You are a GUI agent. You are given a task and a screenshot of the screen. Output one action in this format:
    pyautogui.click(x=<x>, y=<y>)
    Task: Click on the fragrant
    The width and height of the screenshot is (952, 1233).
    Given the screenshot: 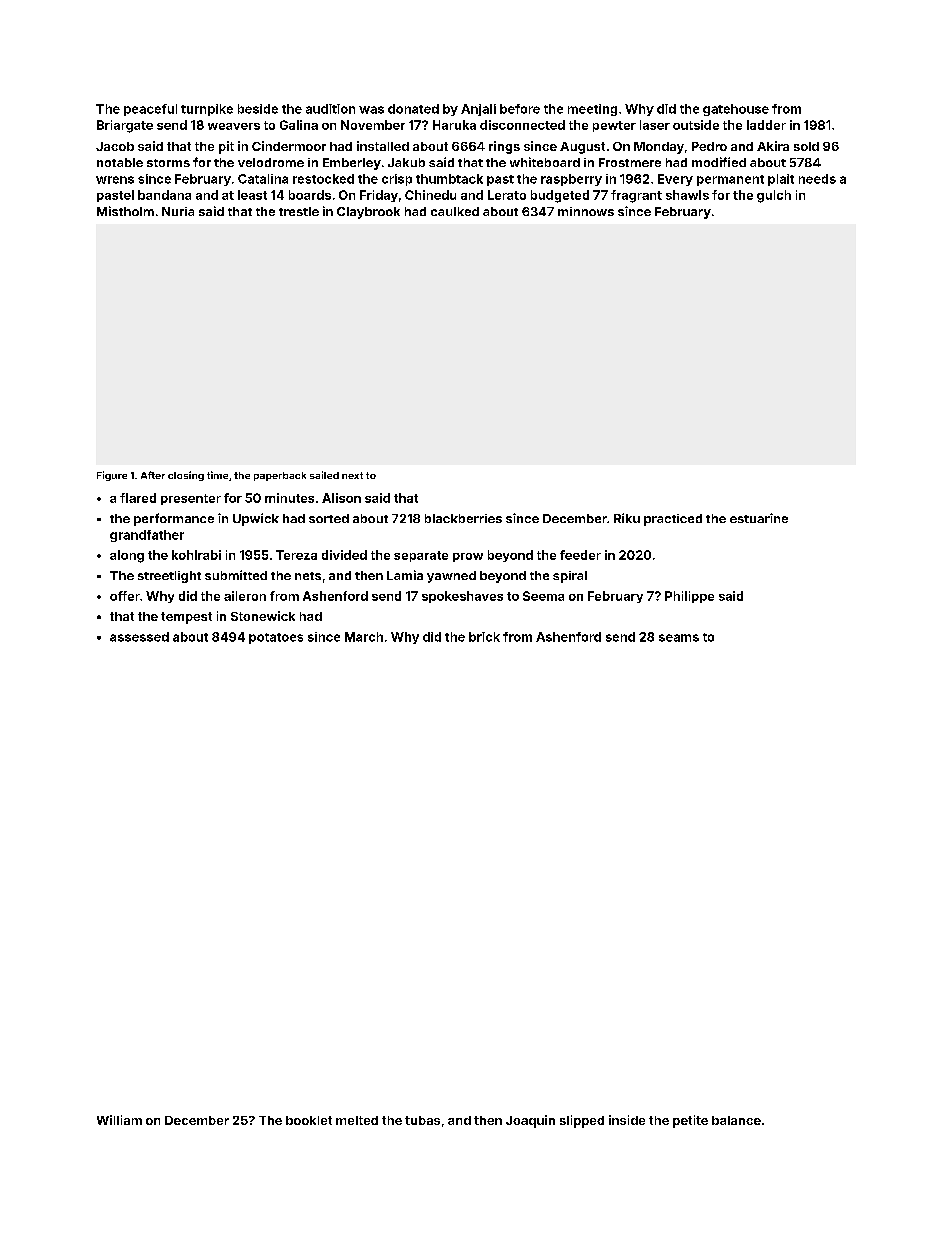 What is the action you would take?
    pyautogui.click(x=636, y=196)
